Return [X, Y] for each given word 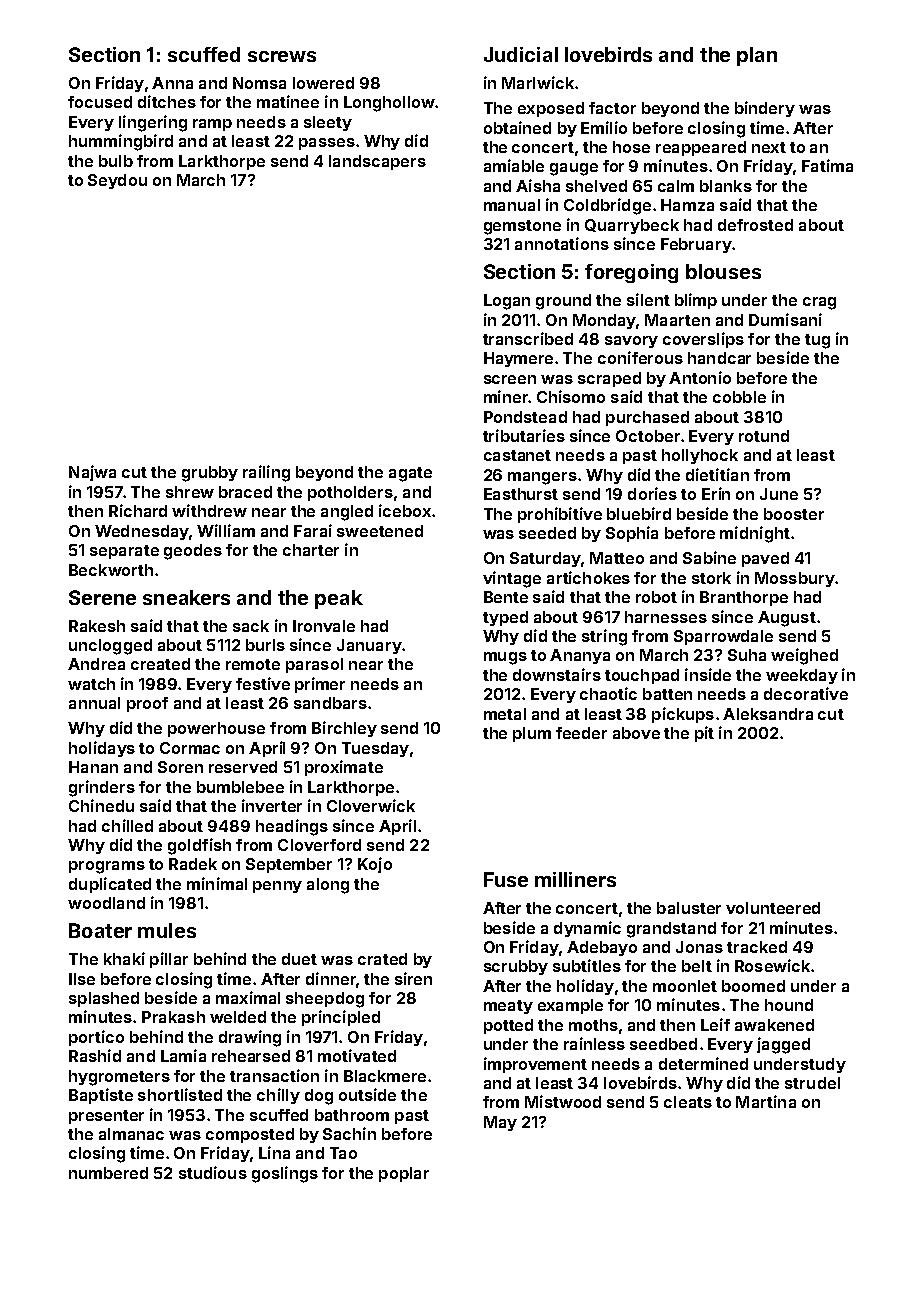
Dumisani [785, 319]
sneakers [186, 597]
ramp [212, 125]
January [369, 646]
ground [563, 302]
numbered [108, 1173]
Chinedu [101, 805]
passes [327, 144]
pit [704, 734]
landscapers [377, 162]
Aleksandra [768, 714]
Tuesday [375, 749]
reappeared [701, 148]
